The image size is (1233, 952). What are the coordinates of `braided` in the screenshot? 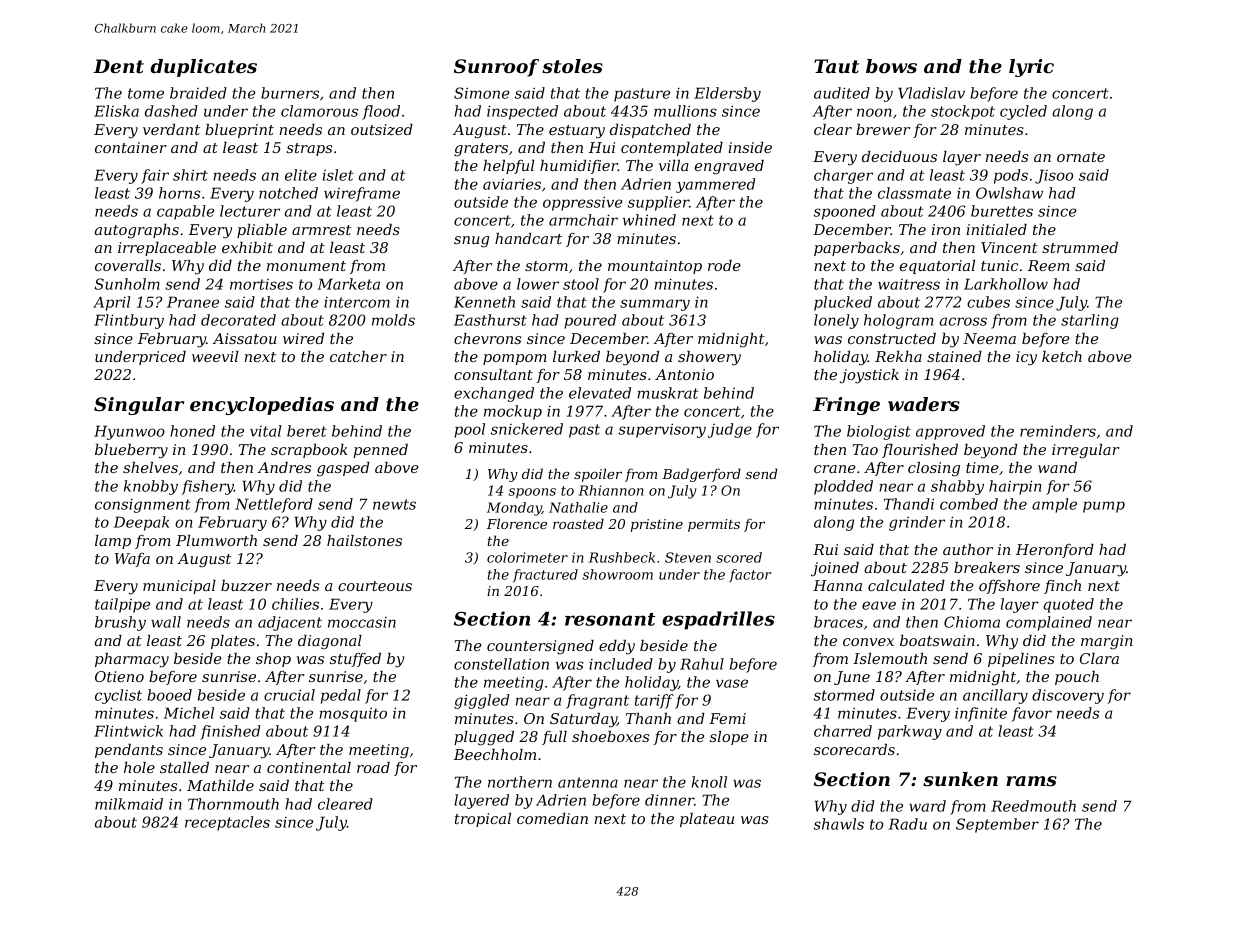 It's located at (198, 93).
